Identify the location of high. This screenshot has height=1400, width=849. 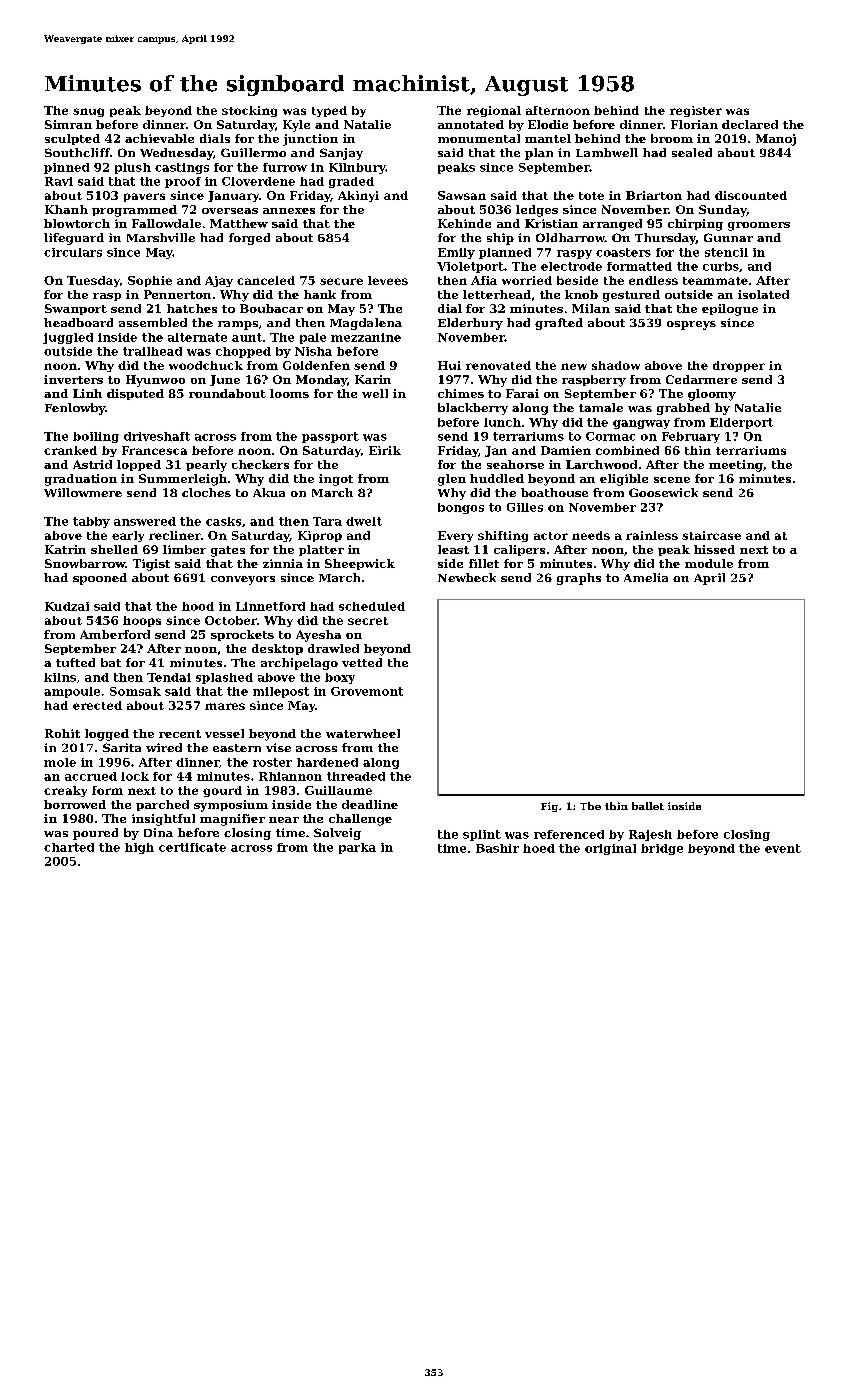
(139, 848).
